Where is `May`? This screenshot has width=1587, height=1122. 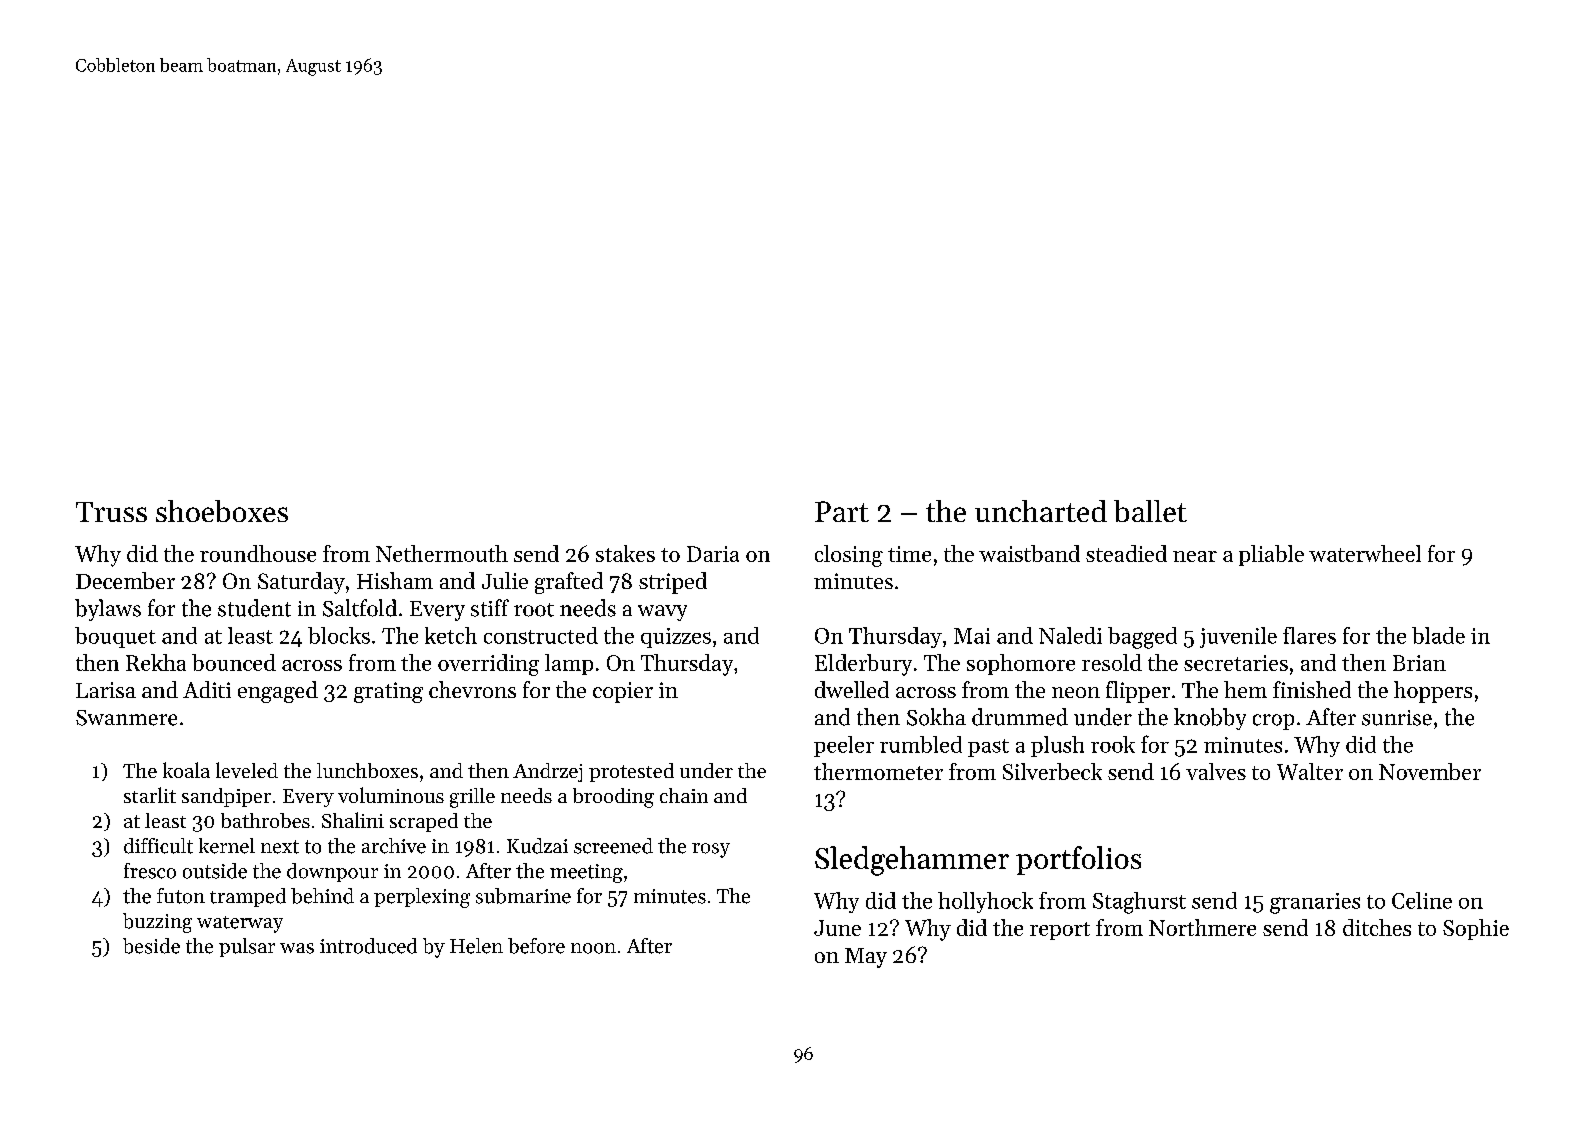 May is located at coordinates (866, 958).
